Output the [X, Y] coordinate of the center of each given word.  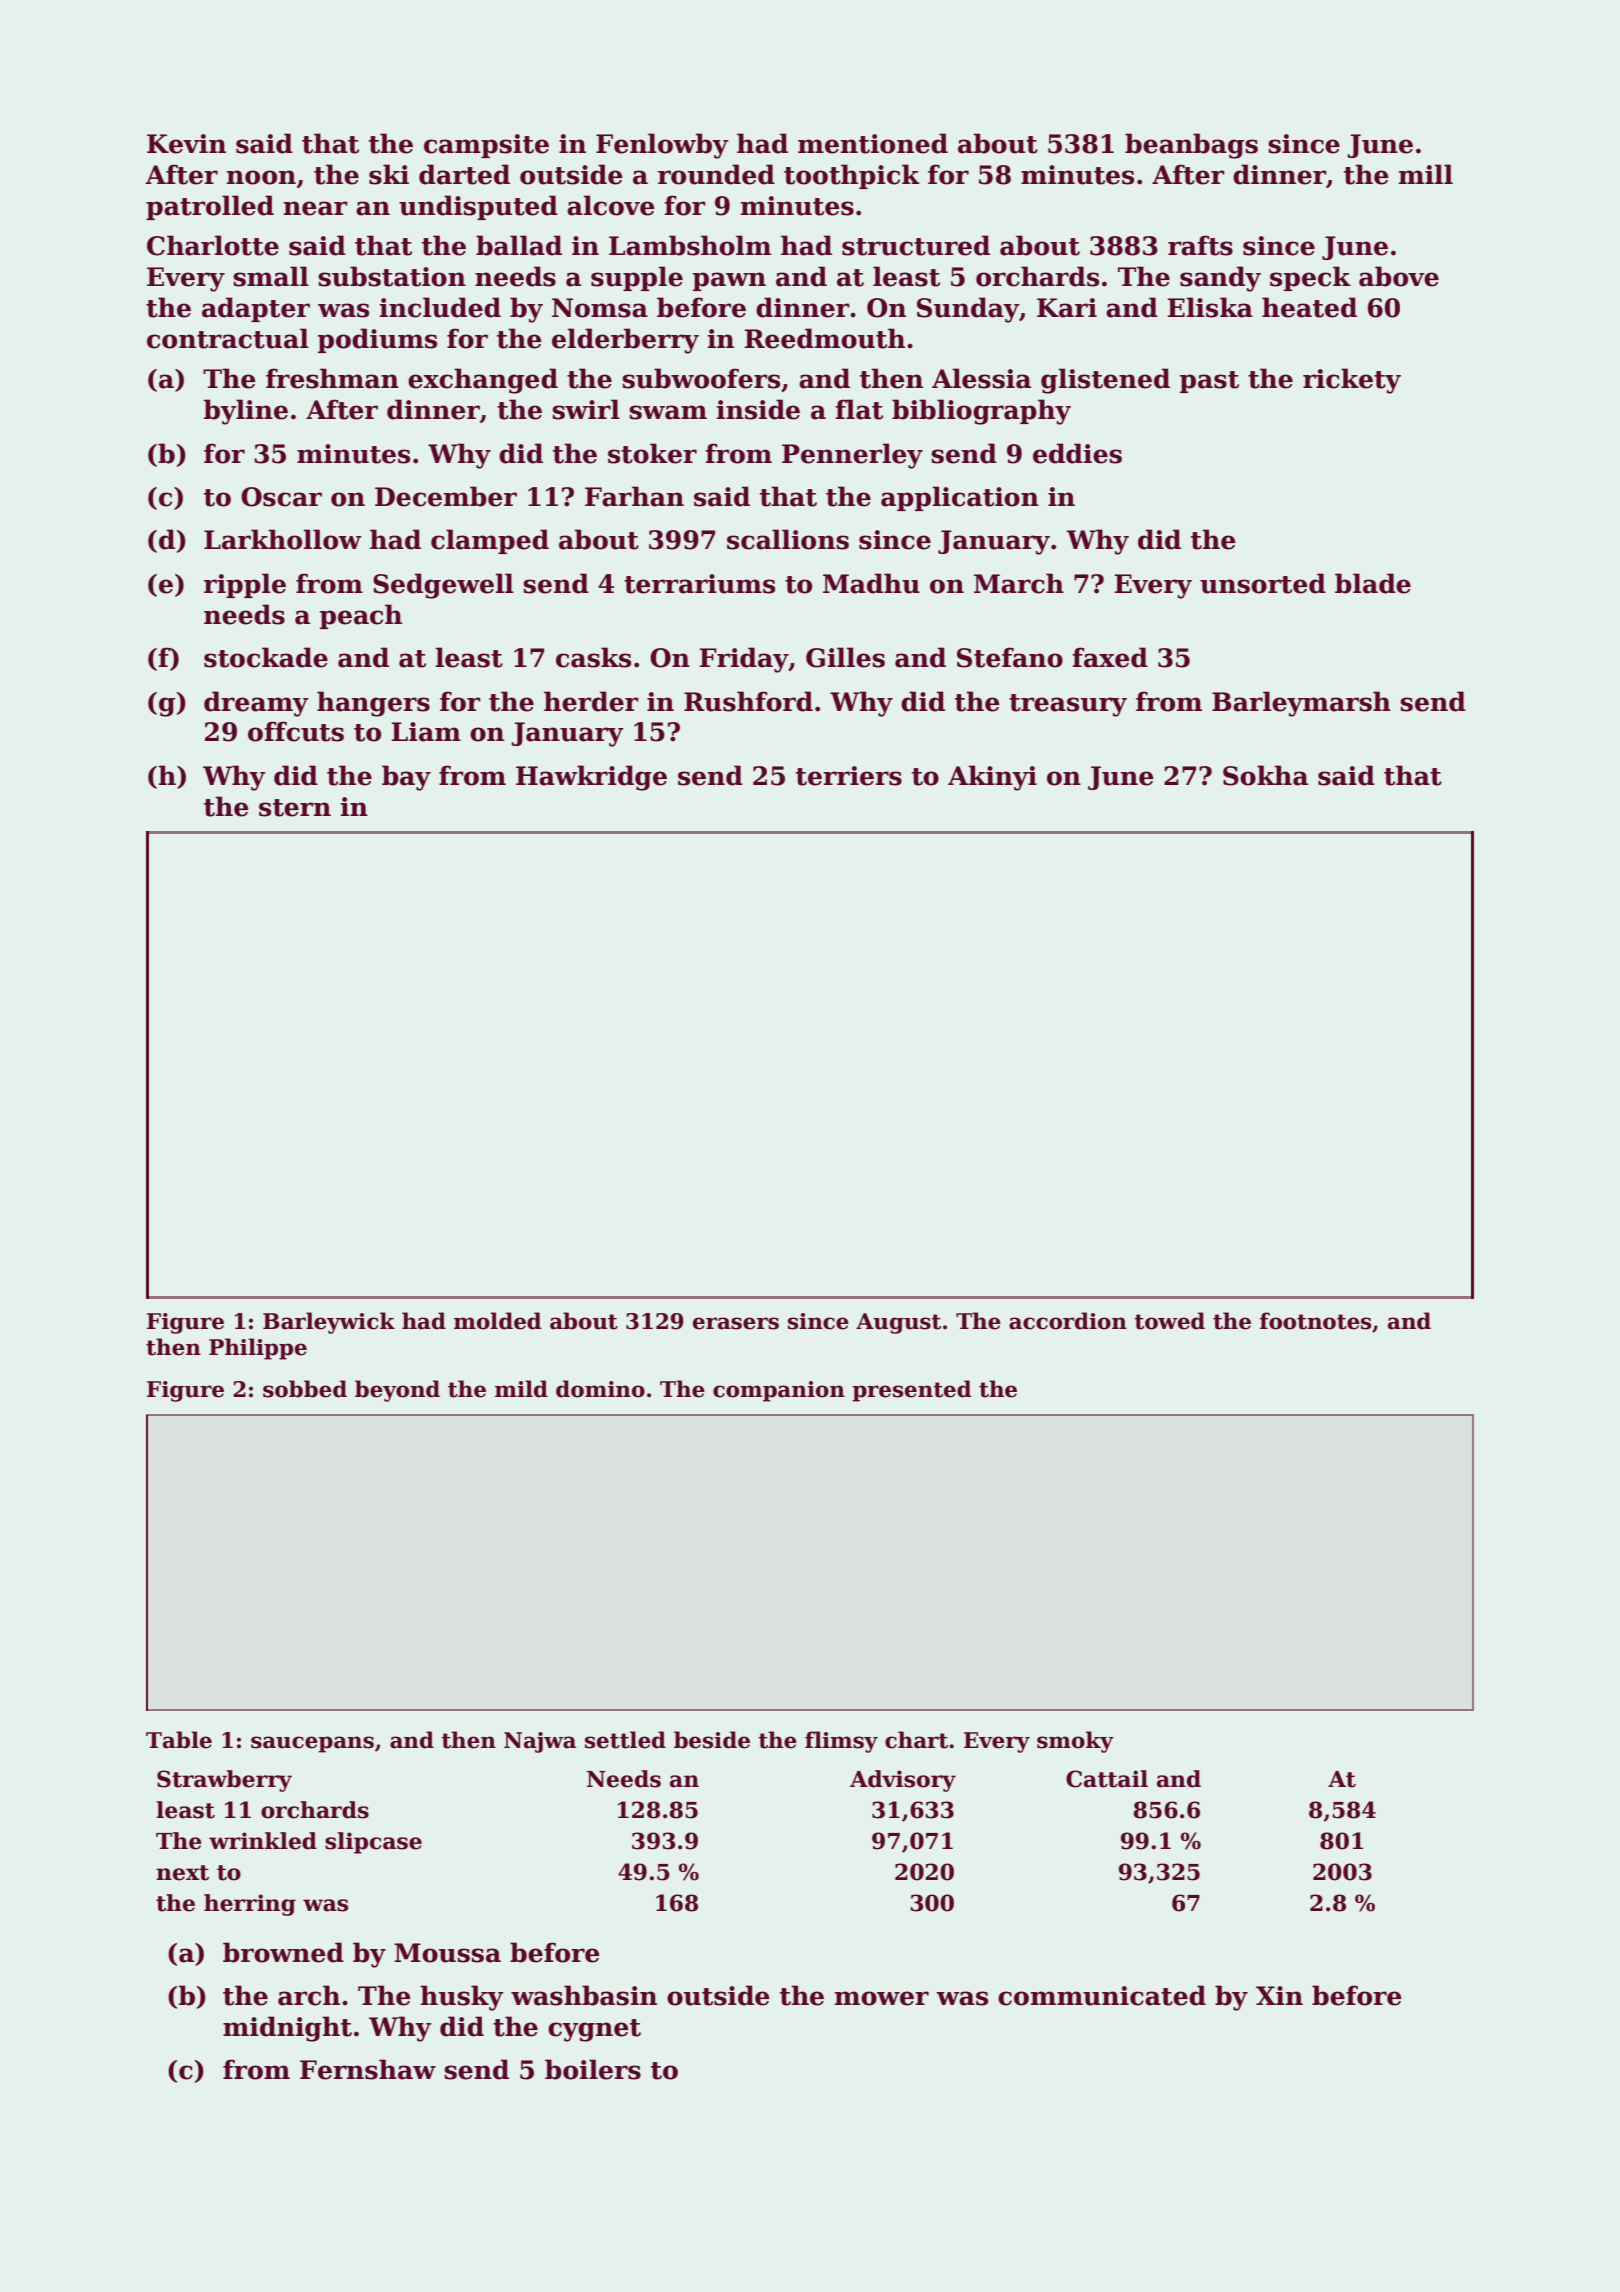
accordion [1068, 1321]
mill [1426, 174]
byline [246, 412]
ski [389, 174]
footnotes [1315, 1321]
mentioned [873, 143]
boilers [593, 2069]
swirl [586, 409]
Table [179, 1740]
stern [295, 808]
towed [1170, 1321]
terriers [849, 776]
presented [911, 1391]
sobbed [305, 1389]
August [898, 1323]
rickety [1352, 381]
